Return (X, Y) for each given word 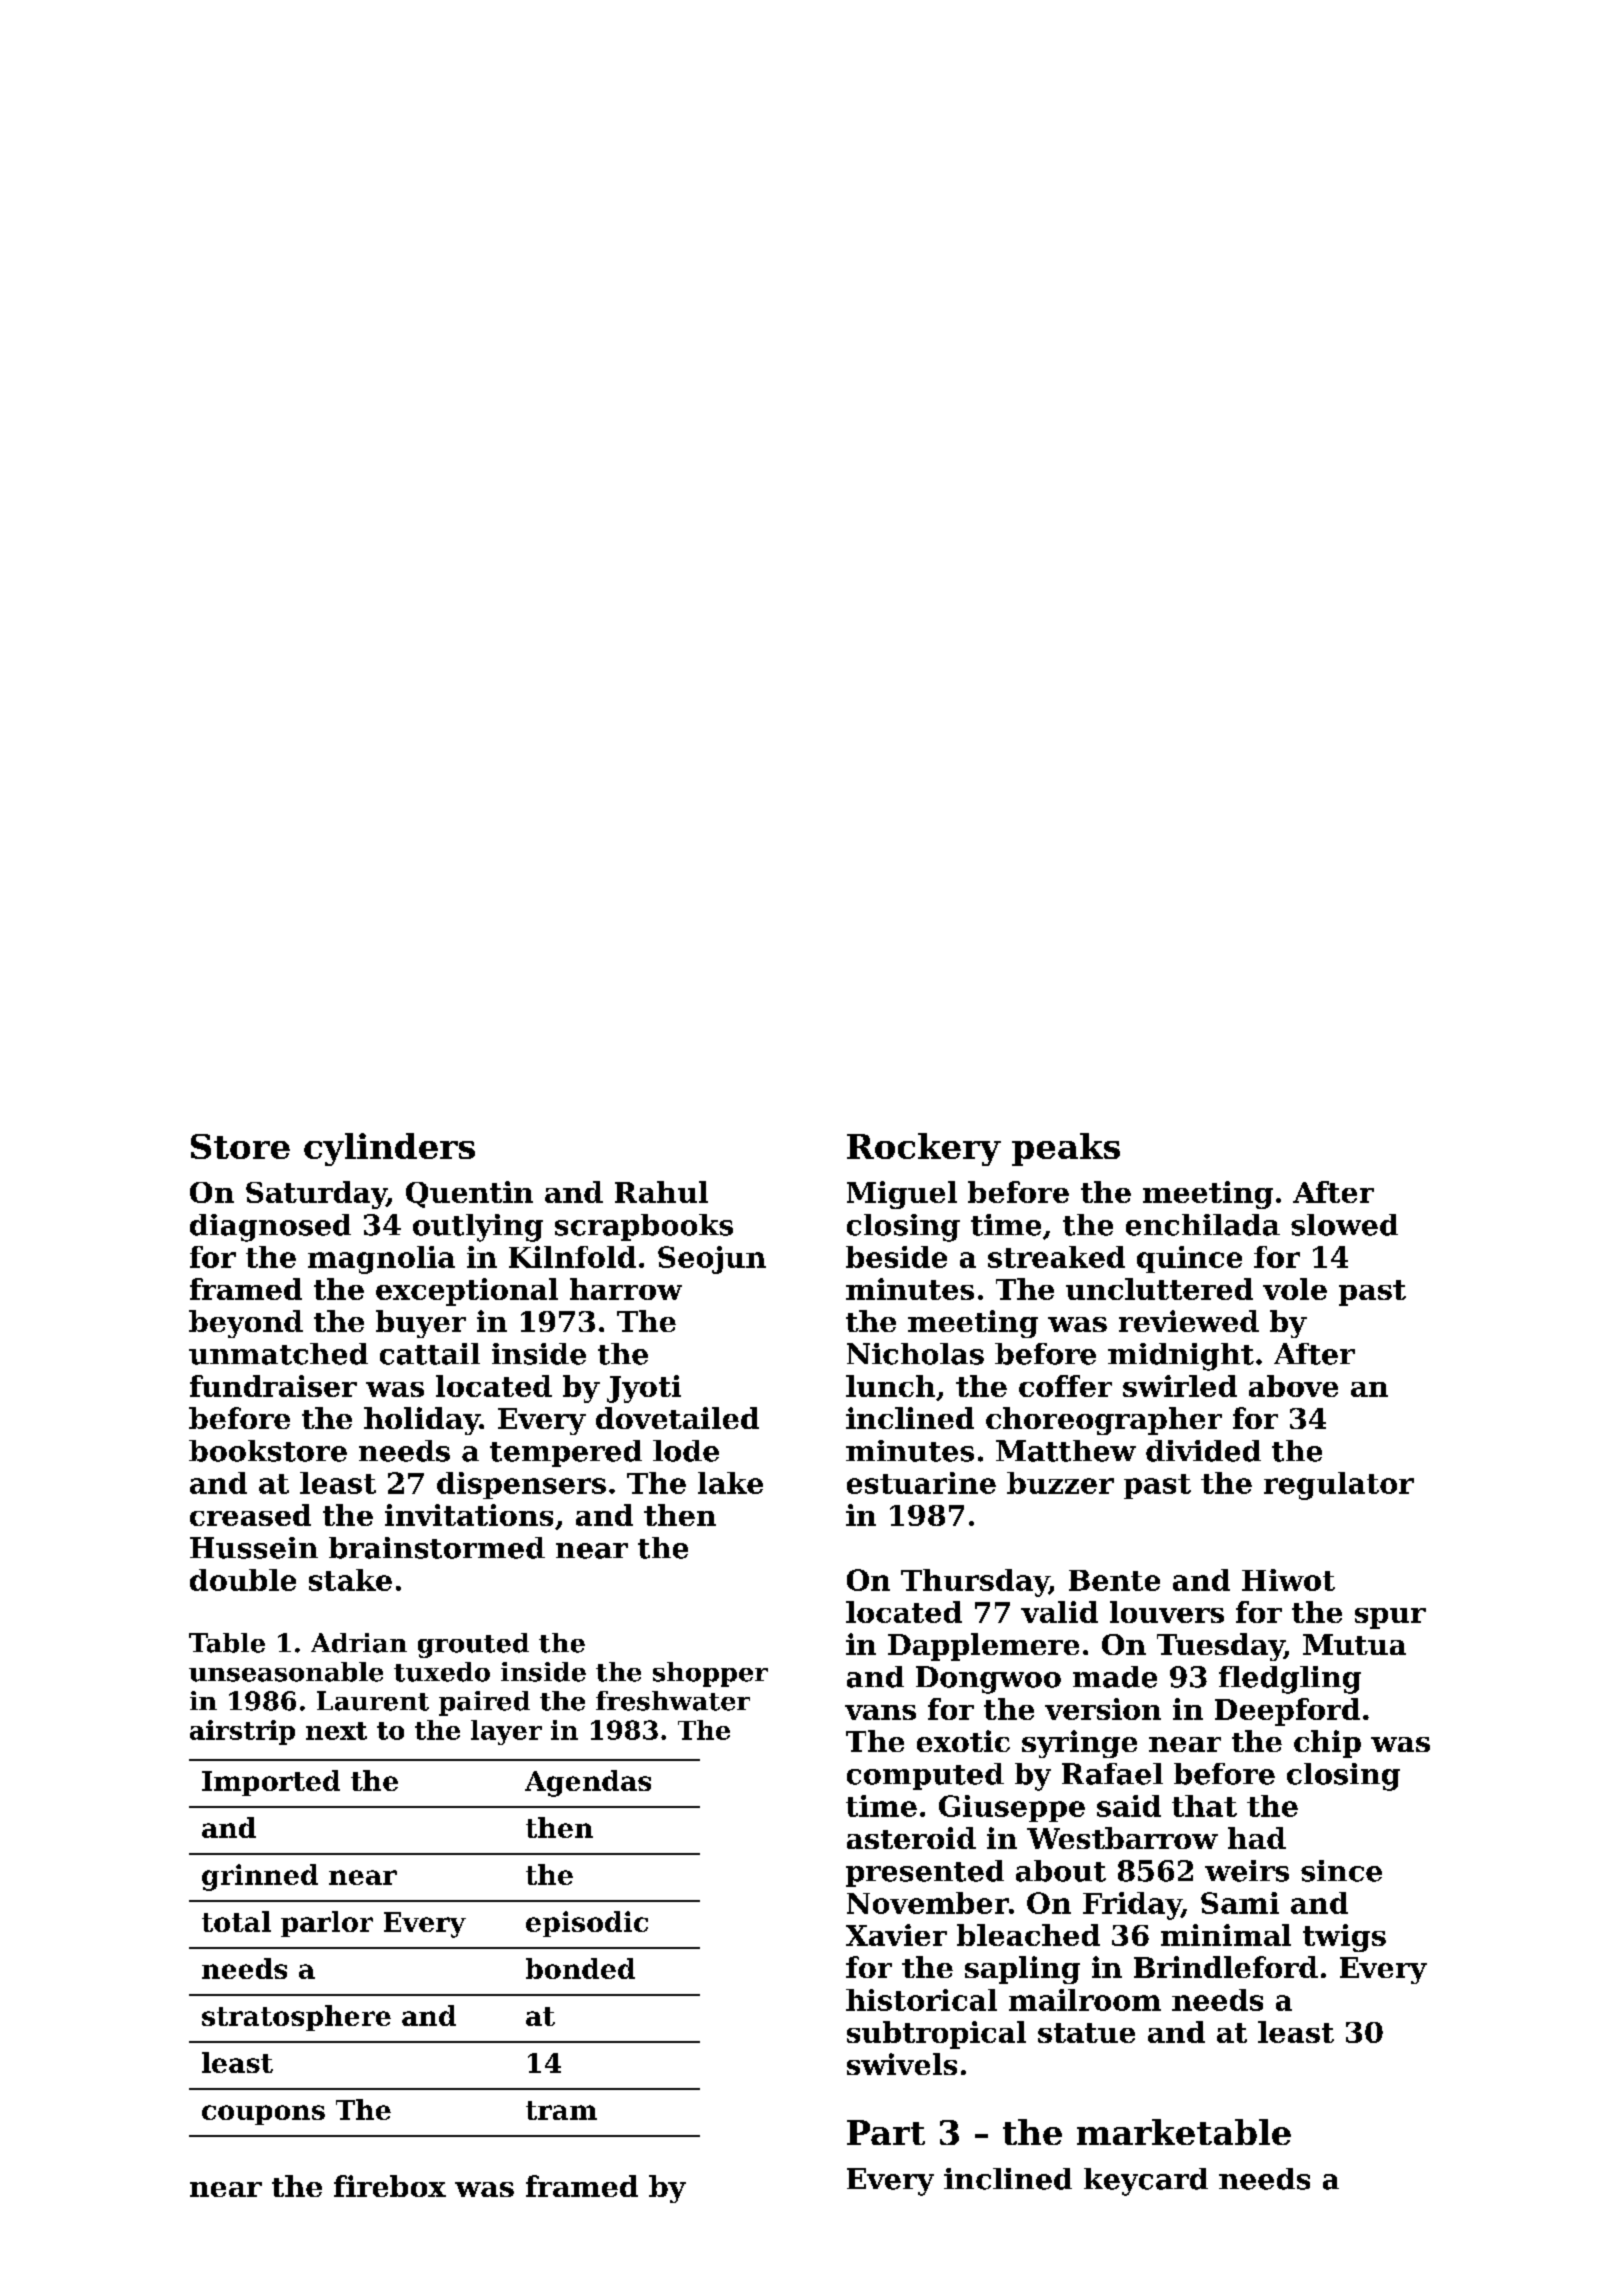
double (243, 1580)
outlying (478, 1228)
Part (886, 2132)
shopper (710, 1674)
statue (1086, 2033)
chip (1327, 1744)
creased (250, 1515)
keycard (1146, 2182)
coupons (263, 2115)
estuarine (921, 1483)
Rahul (661, 1192)
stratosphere (296, 2018)
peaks (1066, 1149)
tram (561, 2110)
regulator (1339, 1486)
